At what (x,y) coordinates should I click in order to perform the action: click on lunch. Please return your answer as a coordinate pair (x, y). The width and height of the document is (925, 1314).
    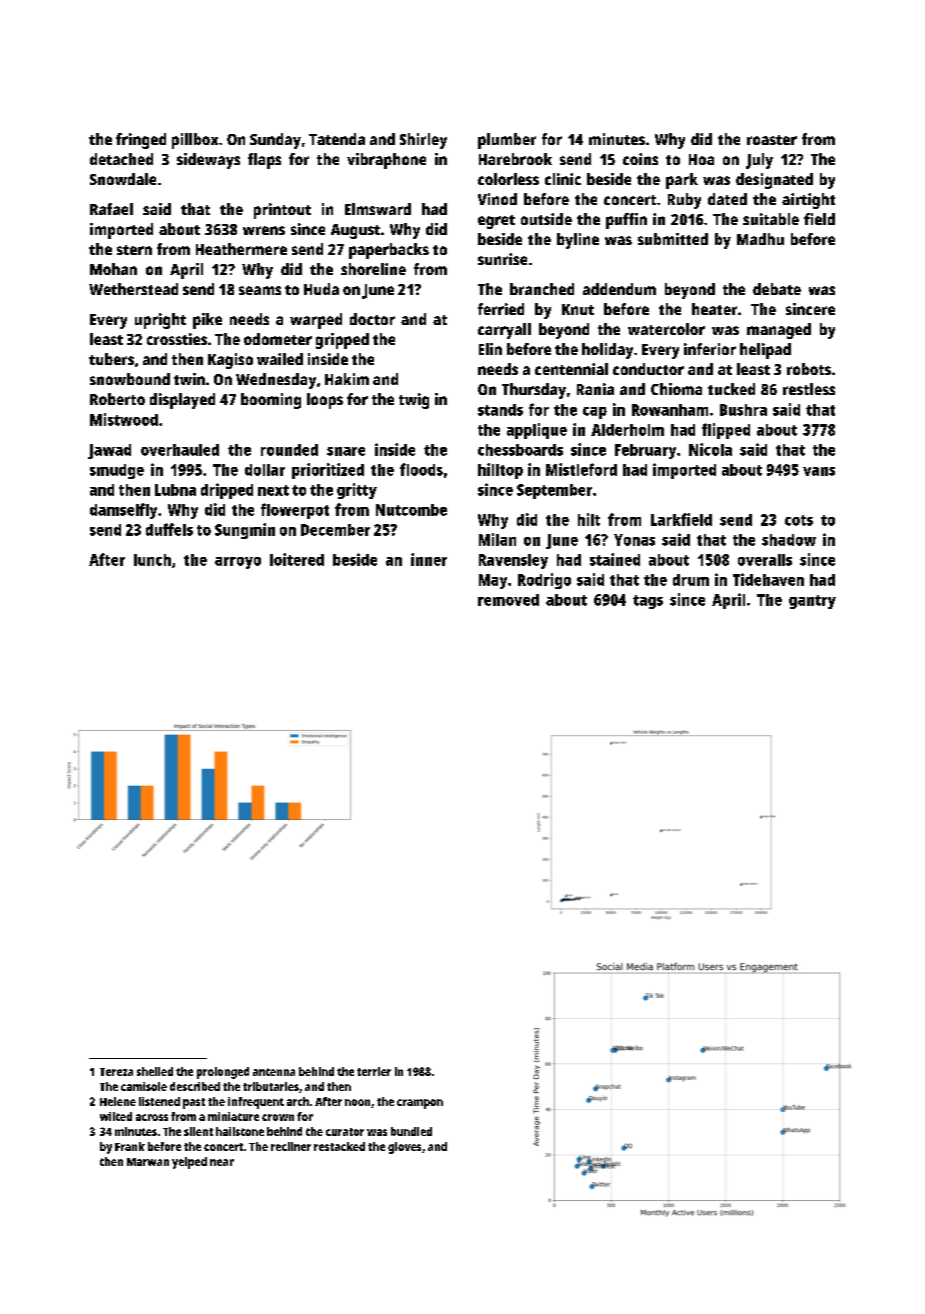
    Looking at the image, I should click on (152, 560).
